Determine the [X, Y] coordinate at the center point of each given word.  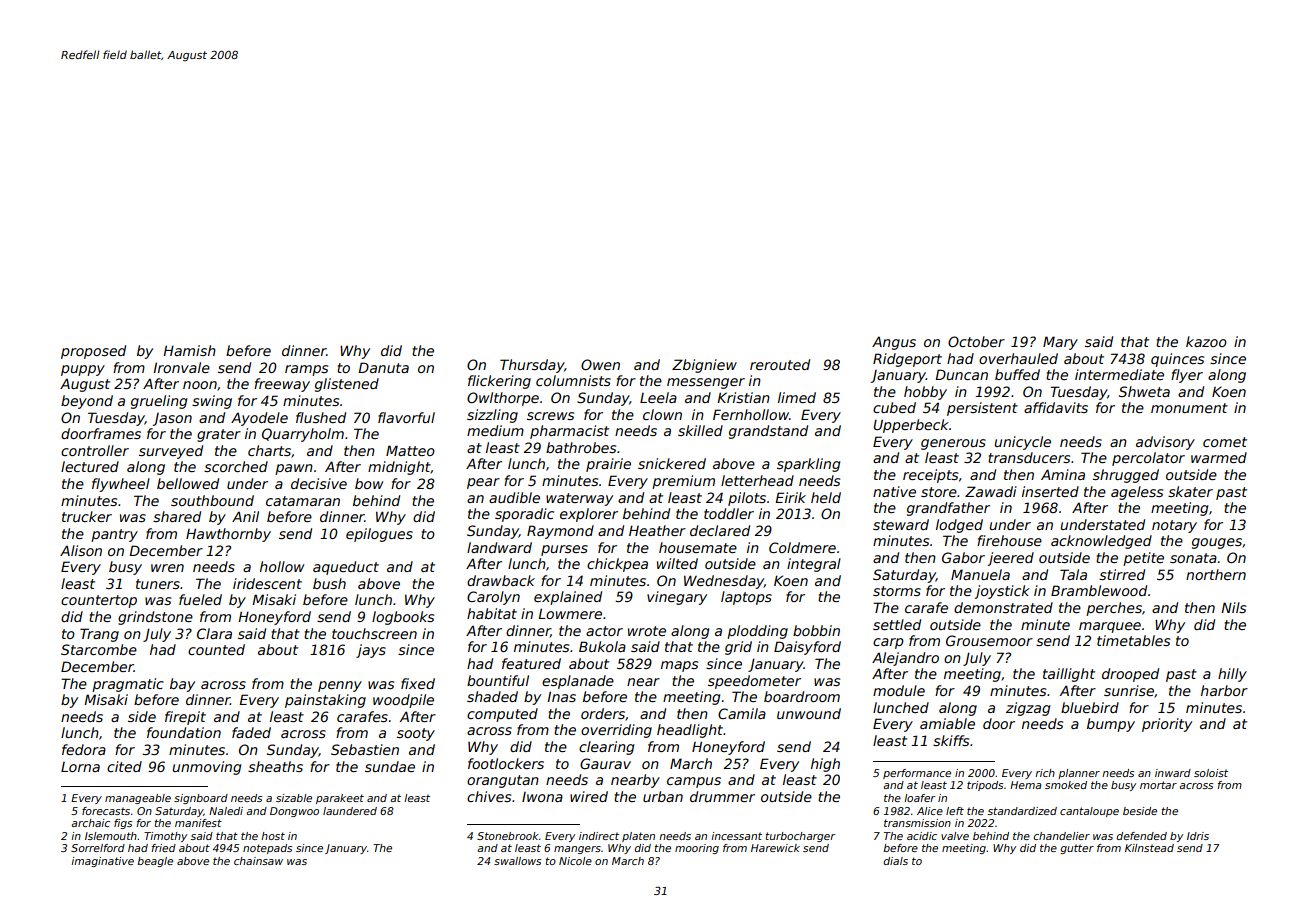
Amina [1063, 474]
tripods [985, 786]
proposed [93, 352]
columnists [573, 380]
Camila [742, 713]
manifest [198, 823]
